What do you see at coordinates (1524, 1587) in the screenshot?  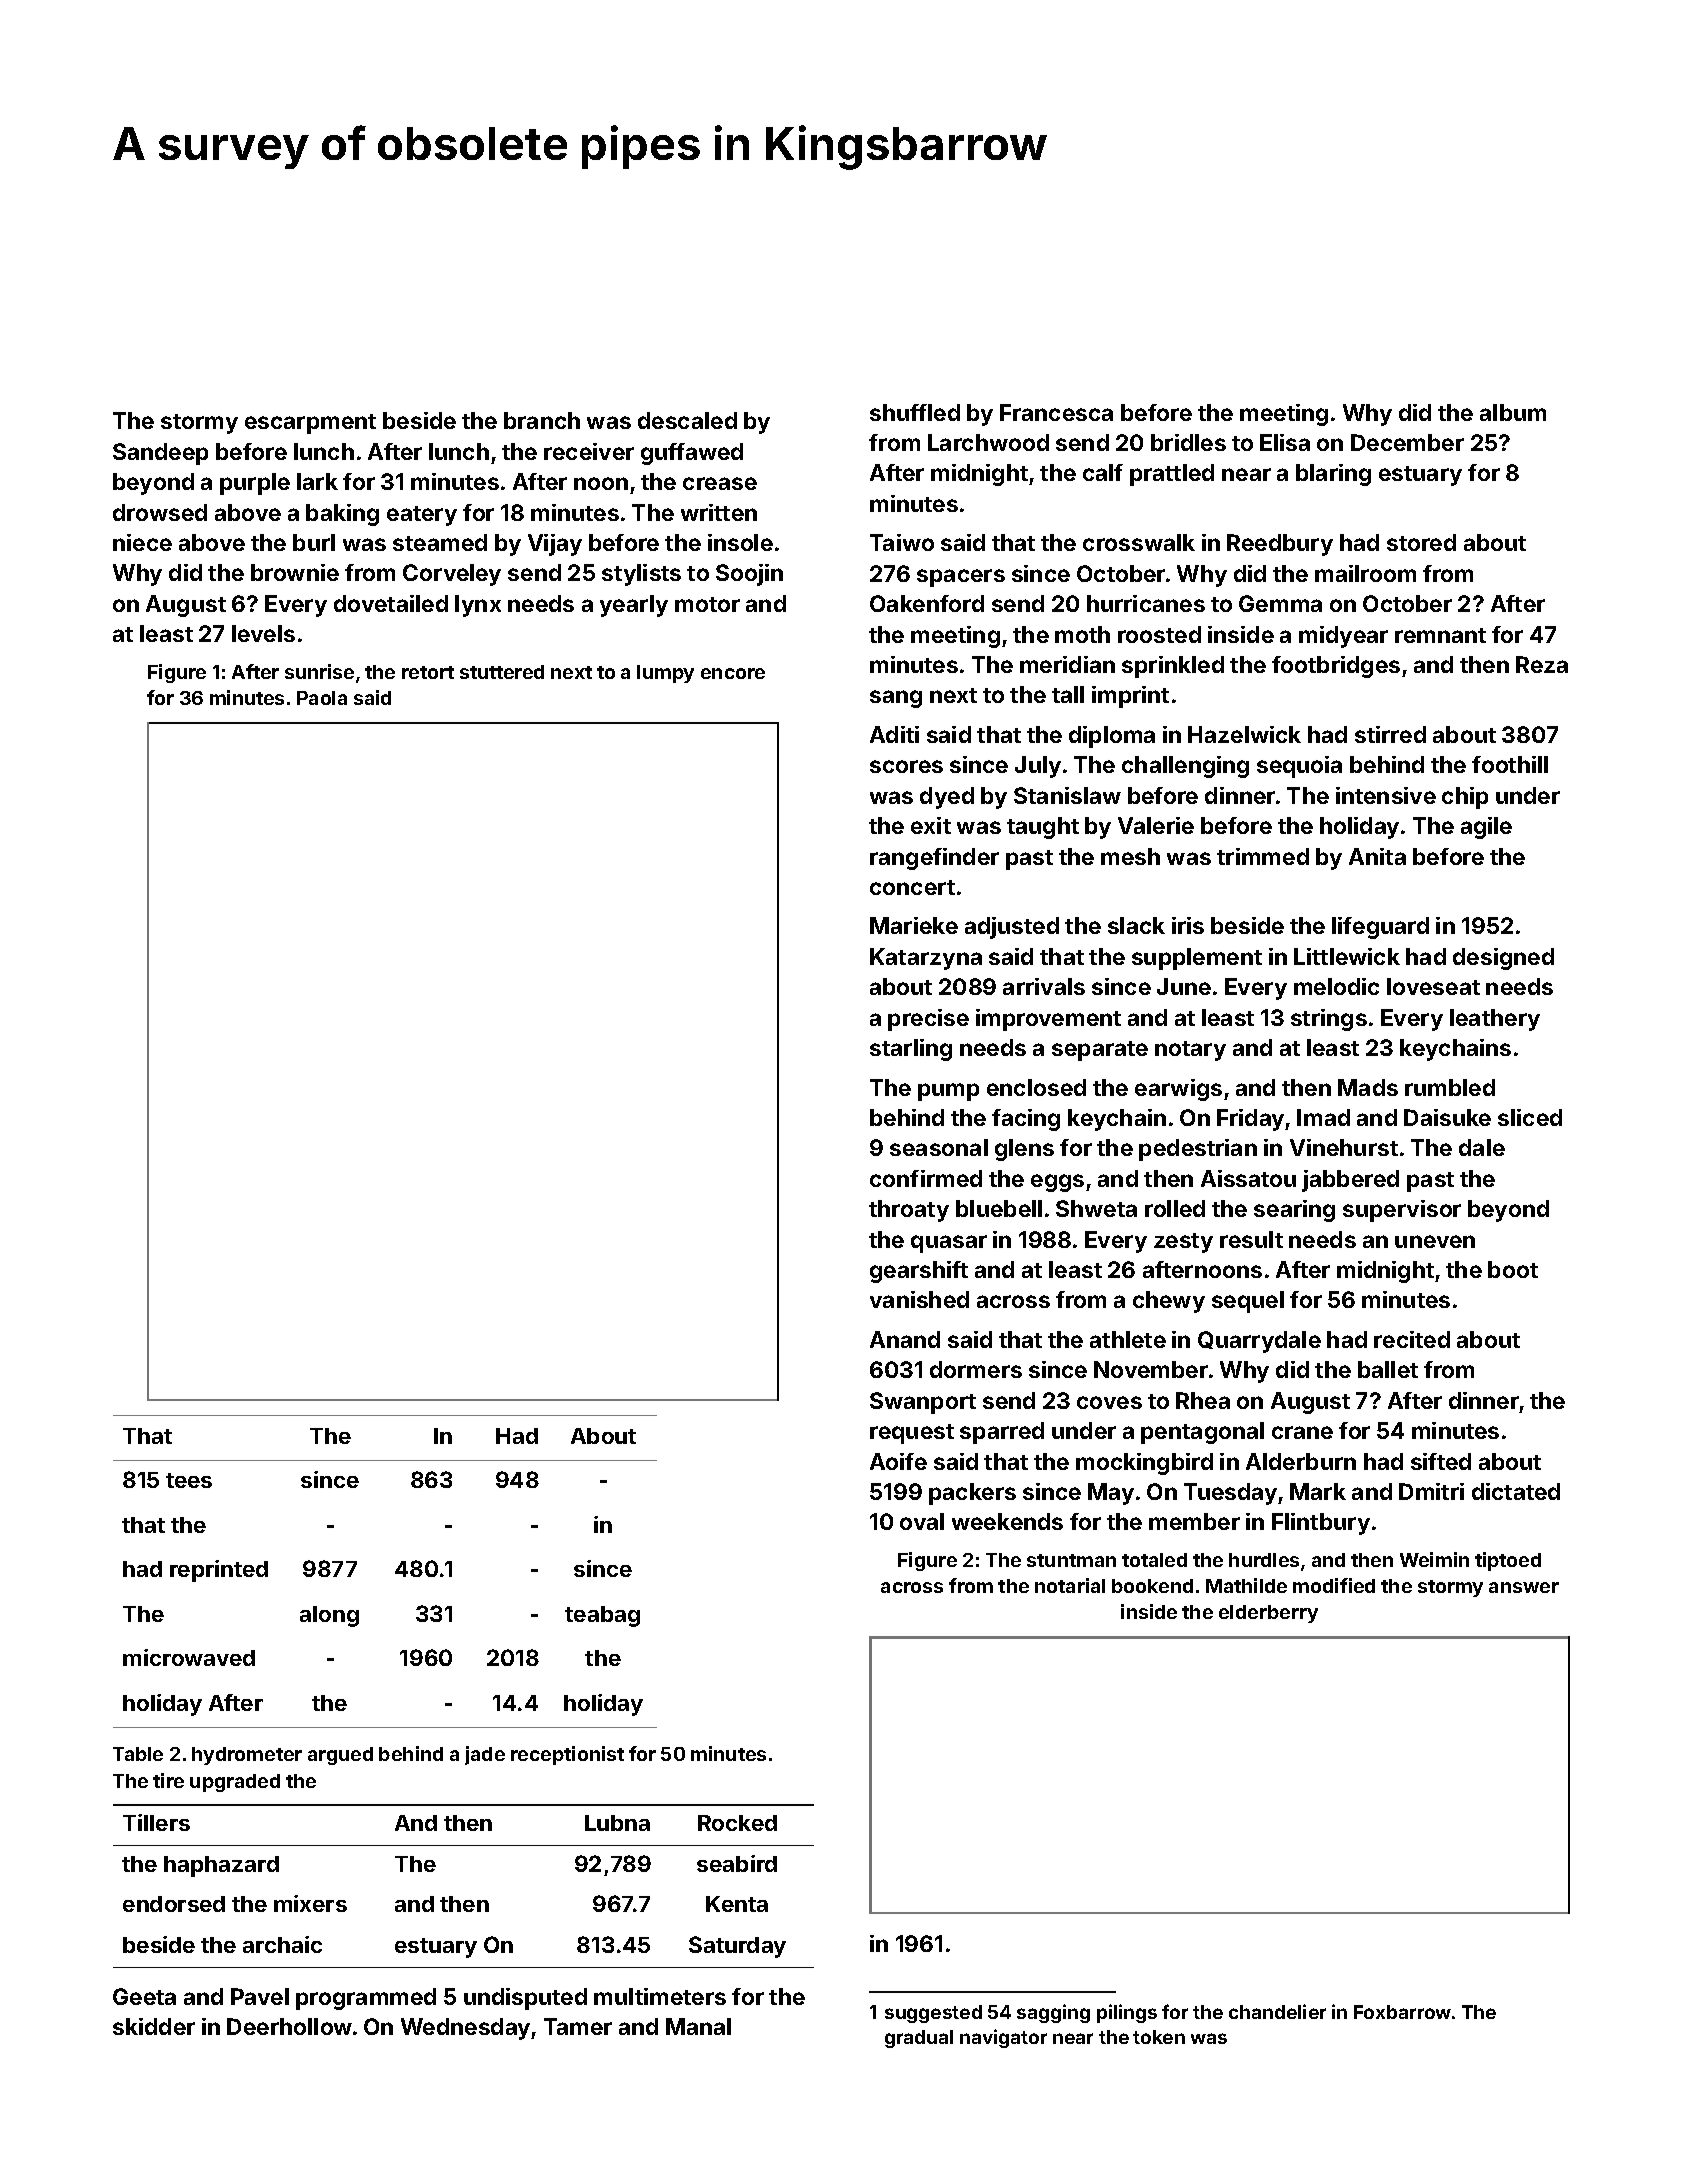 I see `answer` at bounding box center [1524, 1587].
